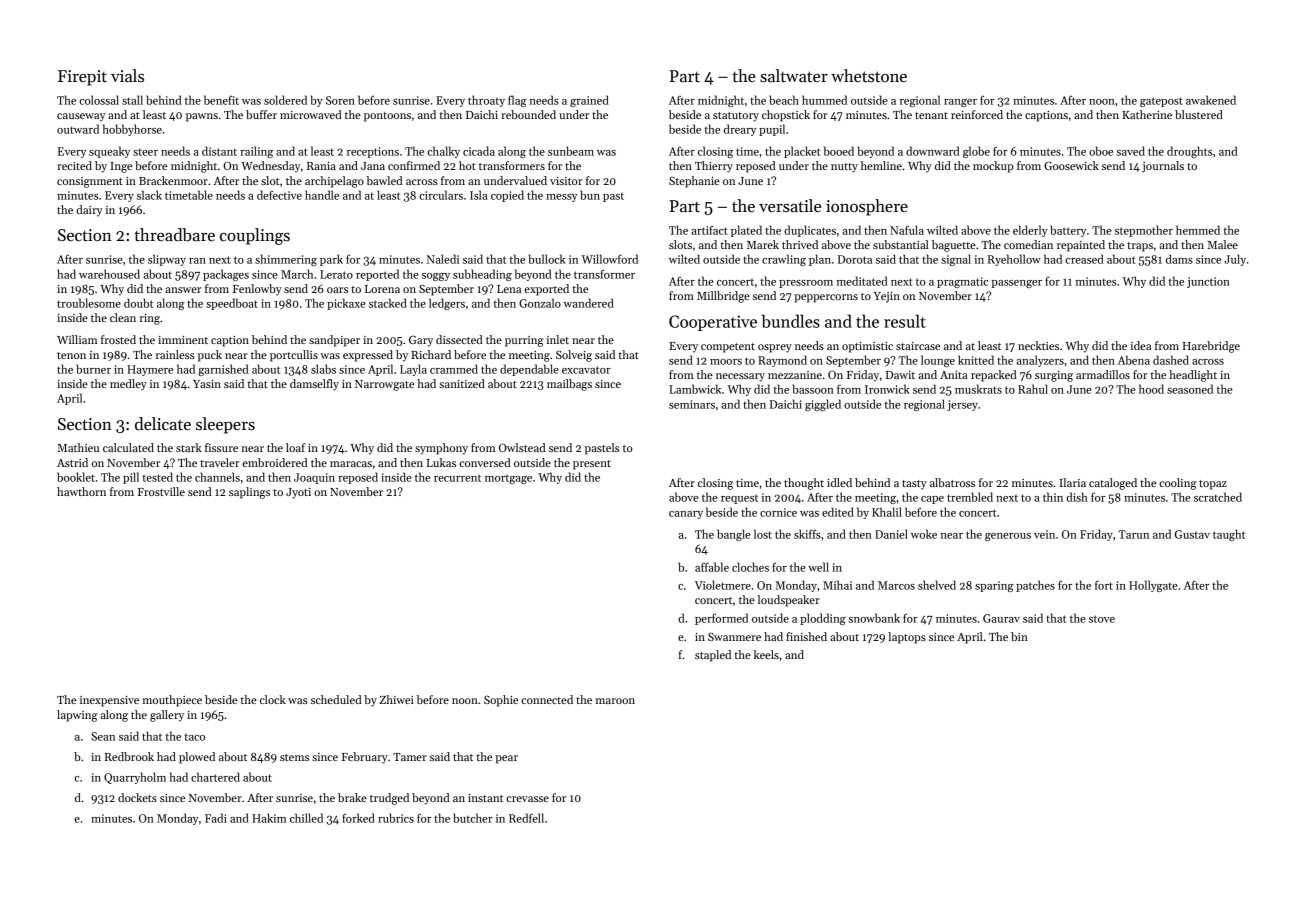  I want to click on Ryehollow, so click(1014, 260).
